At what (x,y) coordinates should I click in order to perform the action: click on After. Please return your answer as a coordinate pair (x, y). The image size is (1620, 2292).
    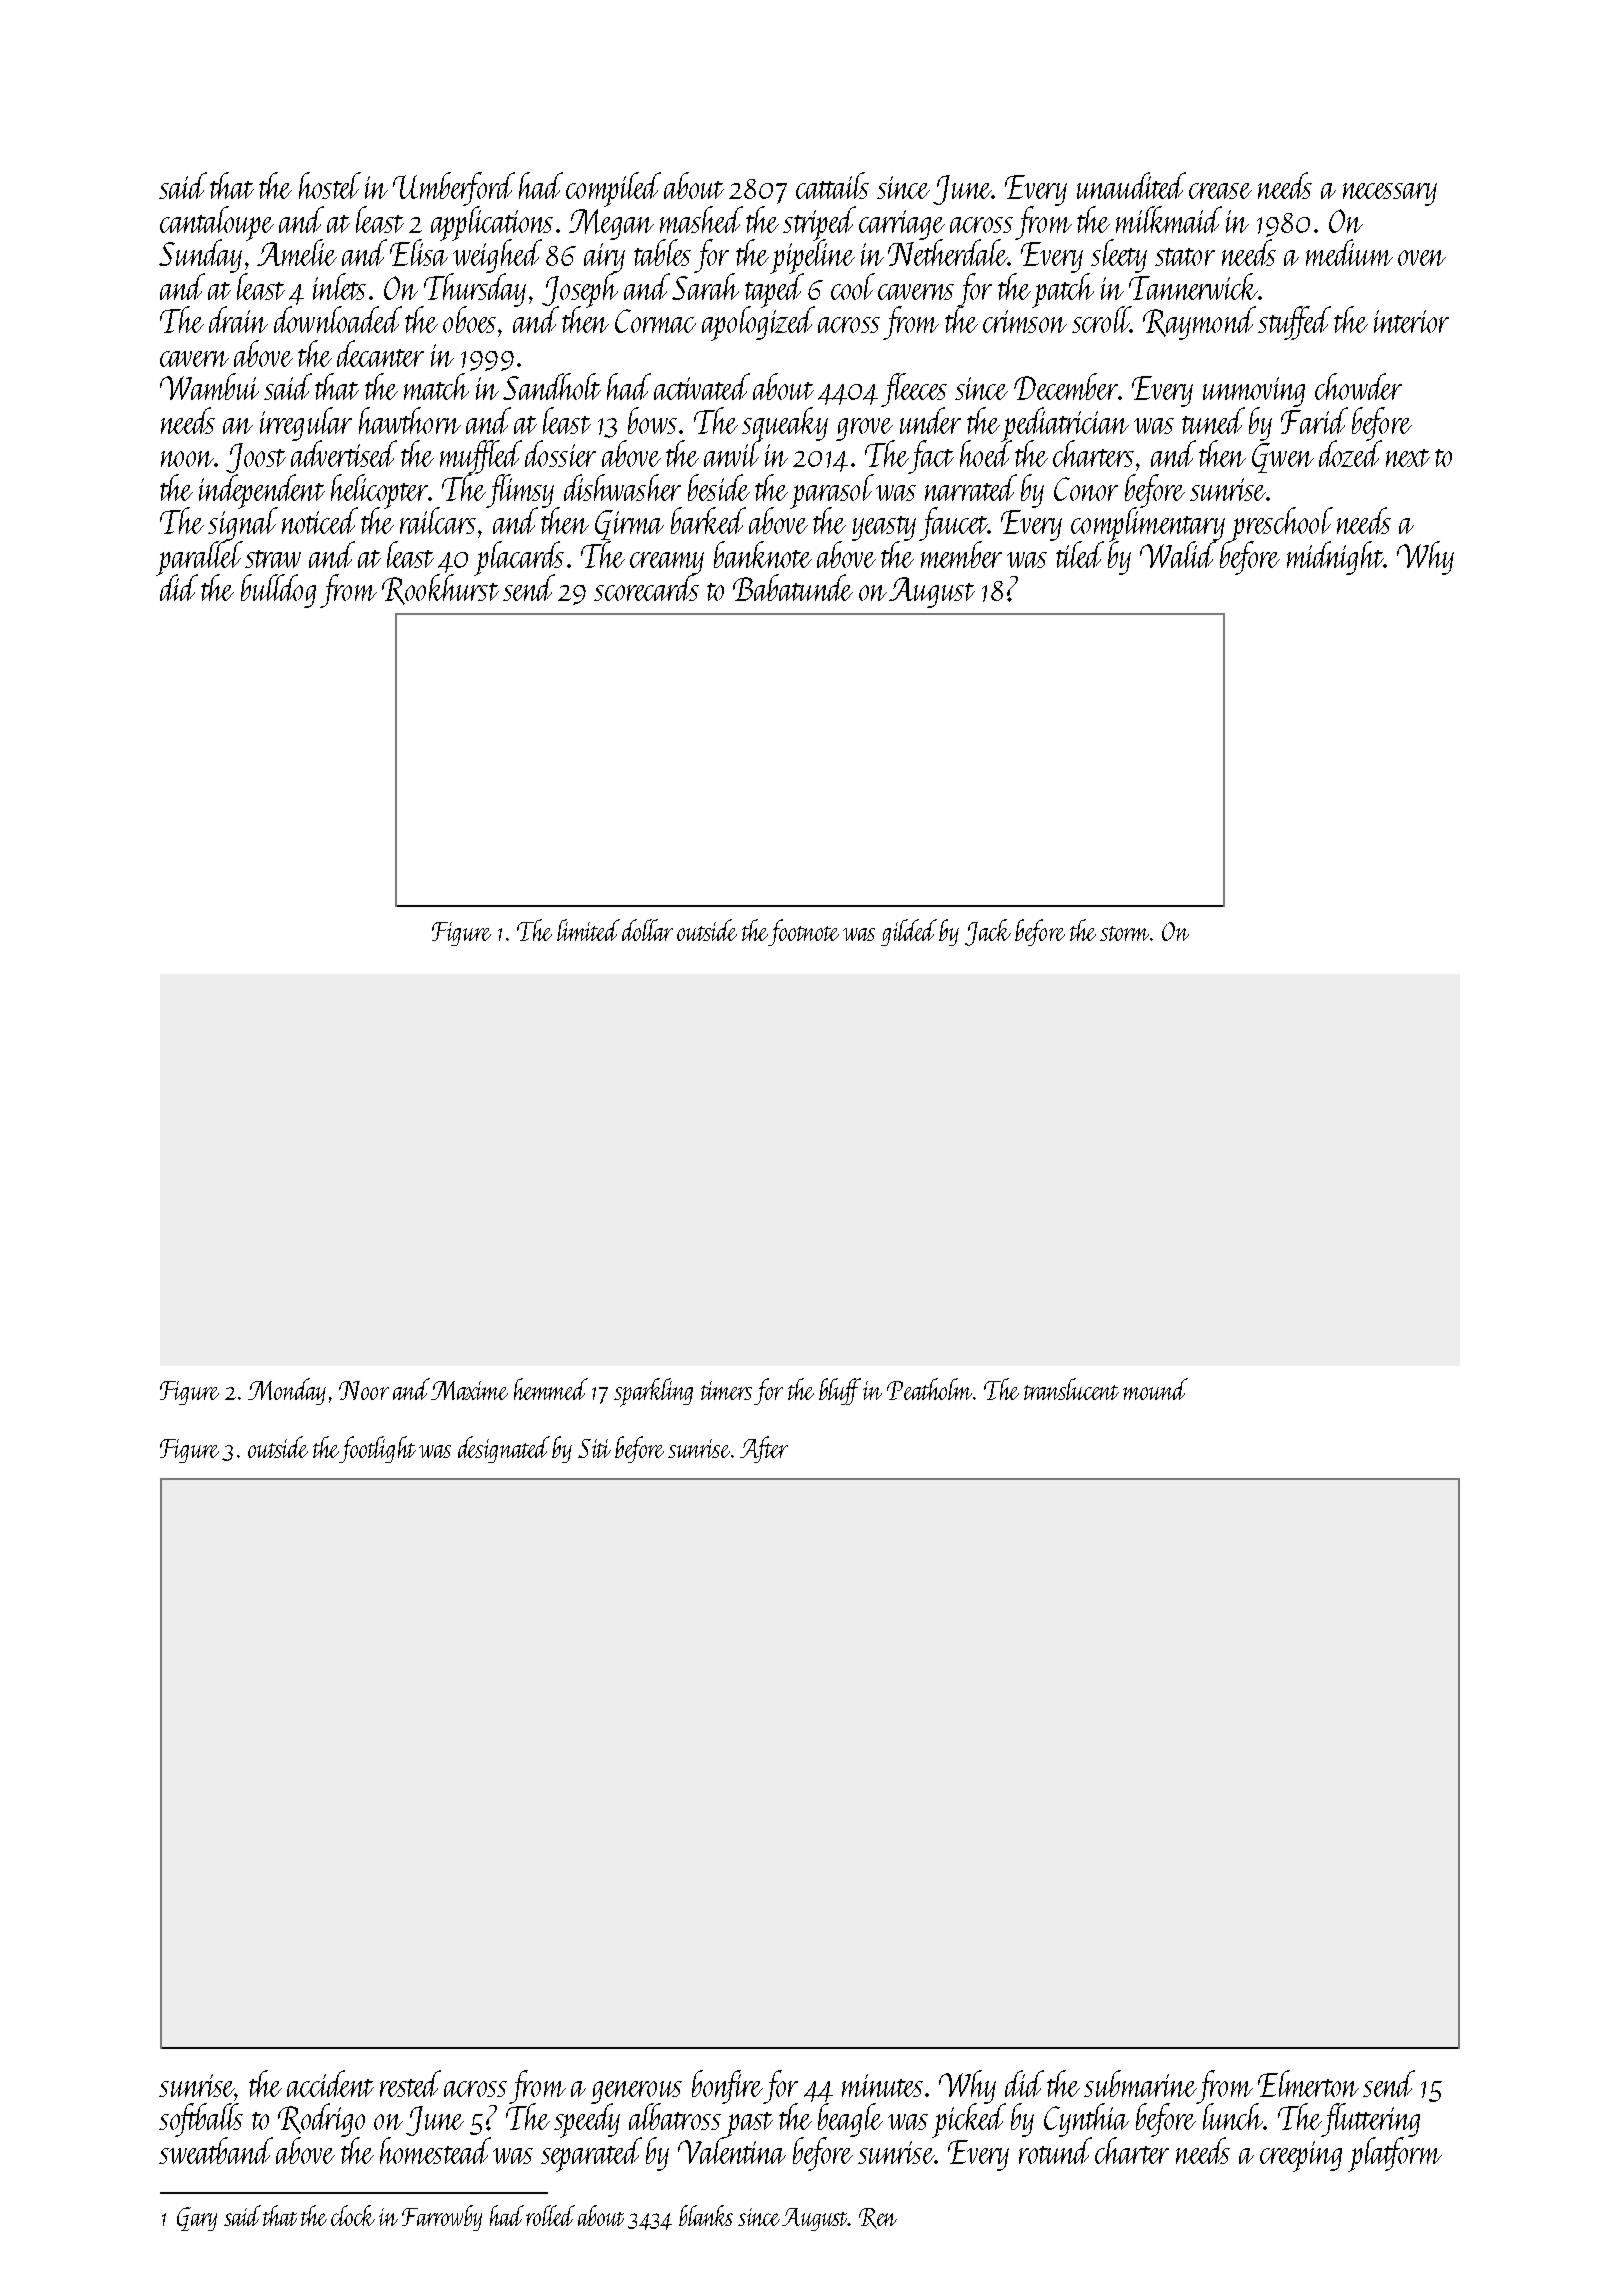
    Looking at the image, I should click on (764, 1449).
